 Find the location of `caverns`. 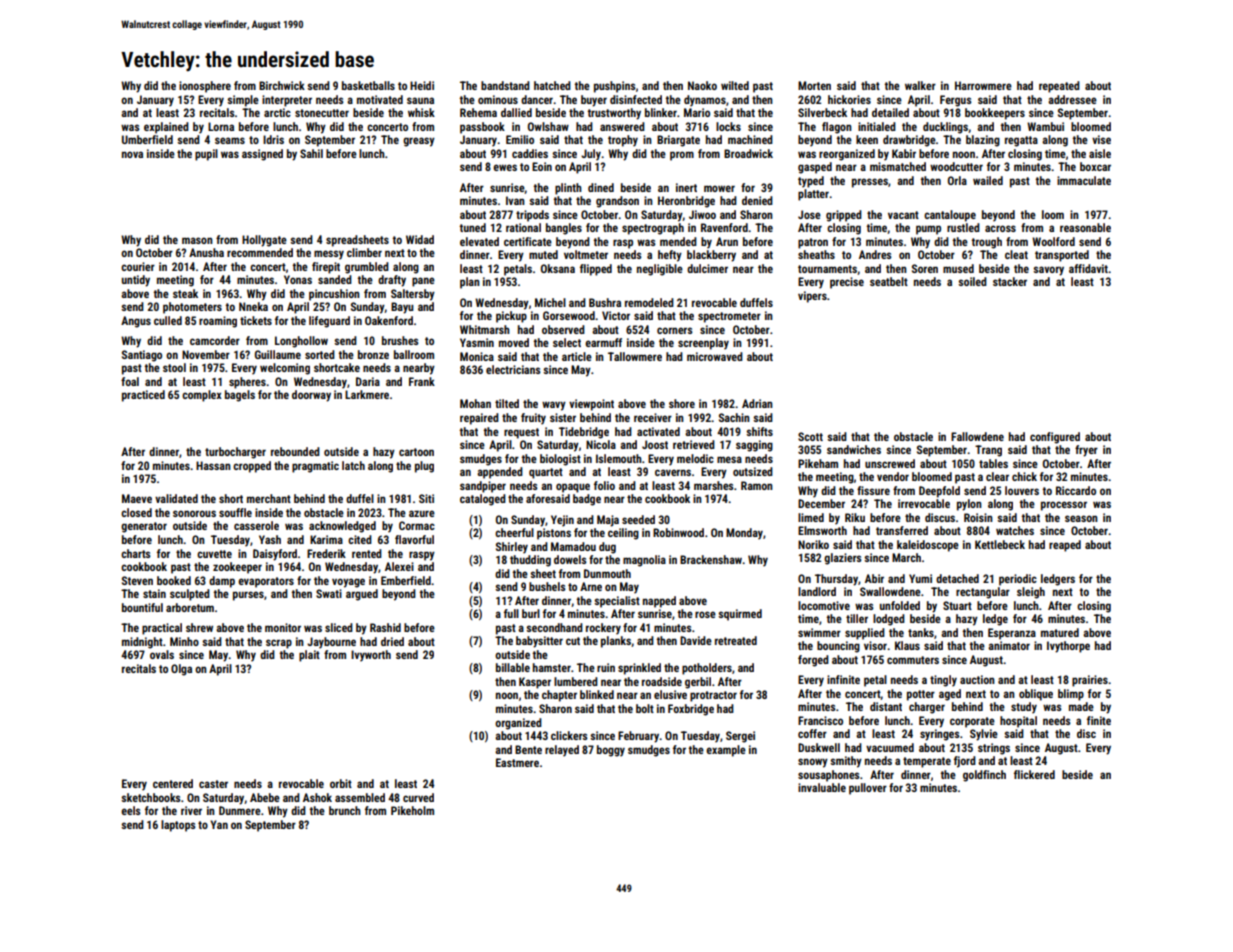

caverns is located at coordinates (673, 472).
